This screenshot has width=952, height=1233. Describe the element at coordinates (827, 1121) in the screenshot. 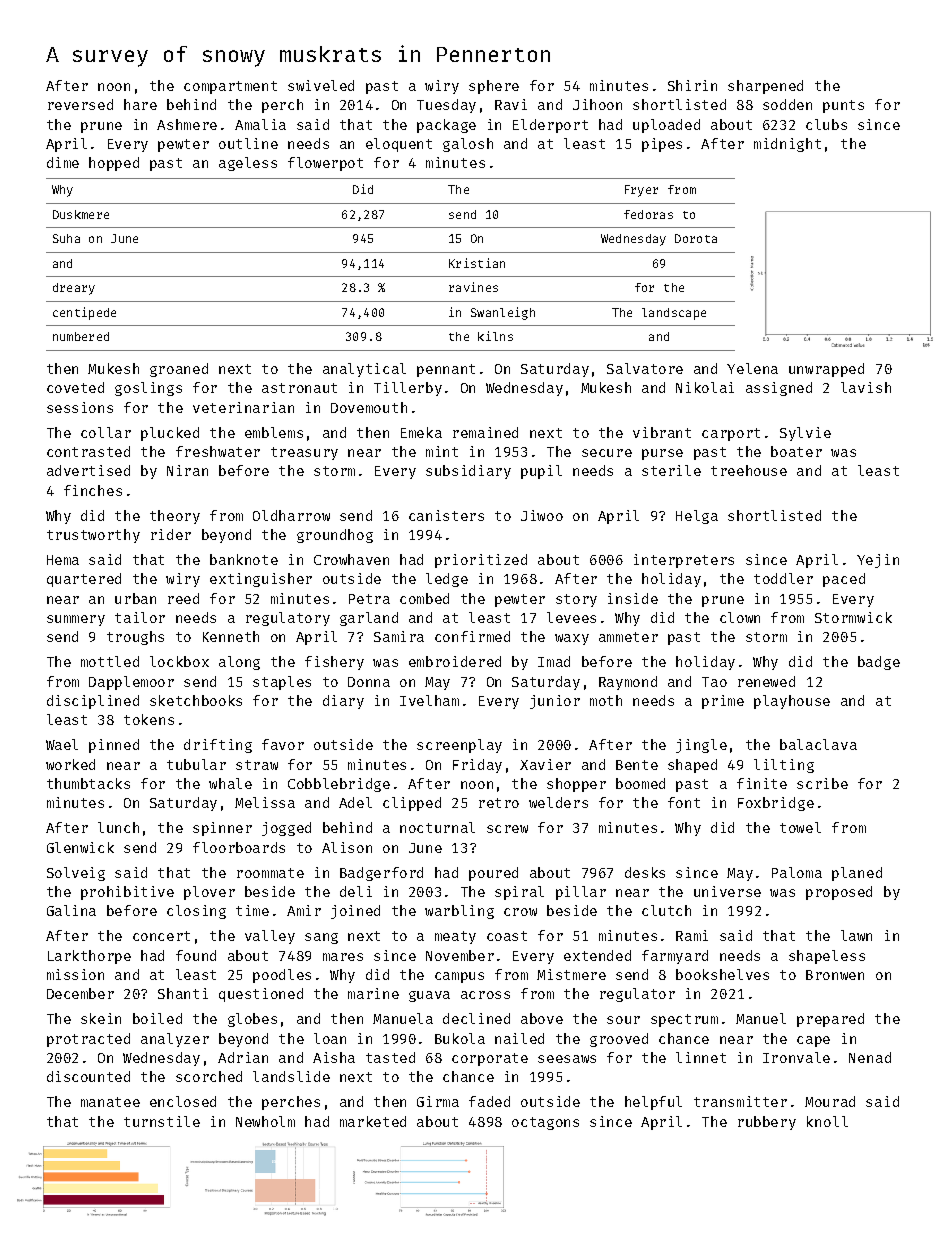

I see `knoll` at that location.
